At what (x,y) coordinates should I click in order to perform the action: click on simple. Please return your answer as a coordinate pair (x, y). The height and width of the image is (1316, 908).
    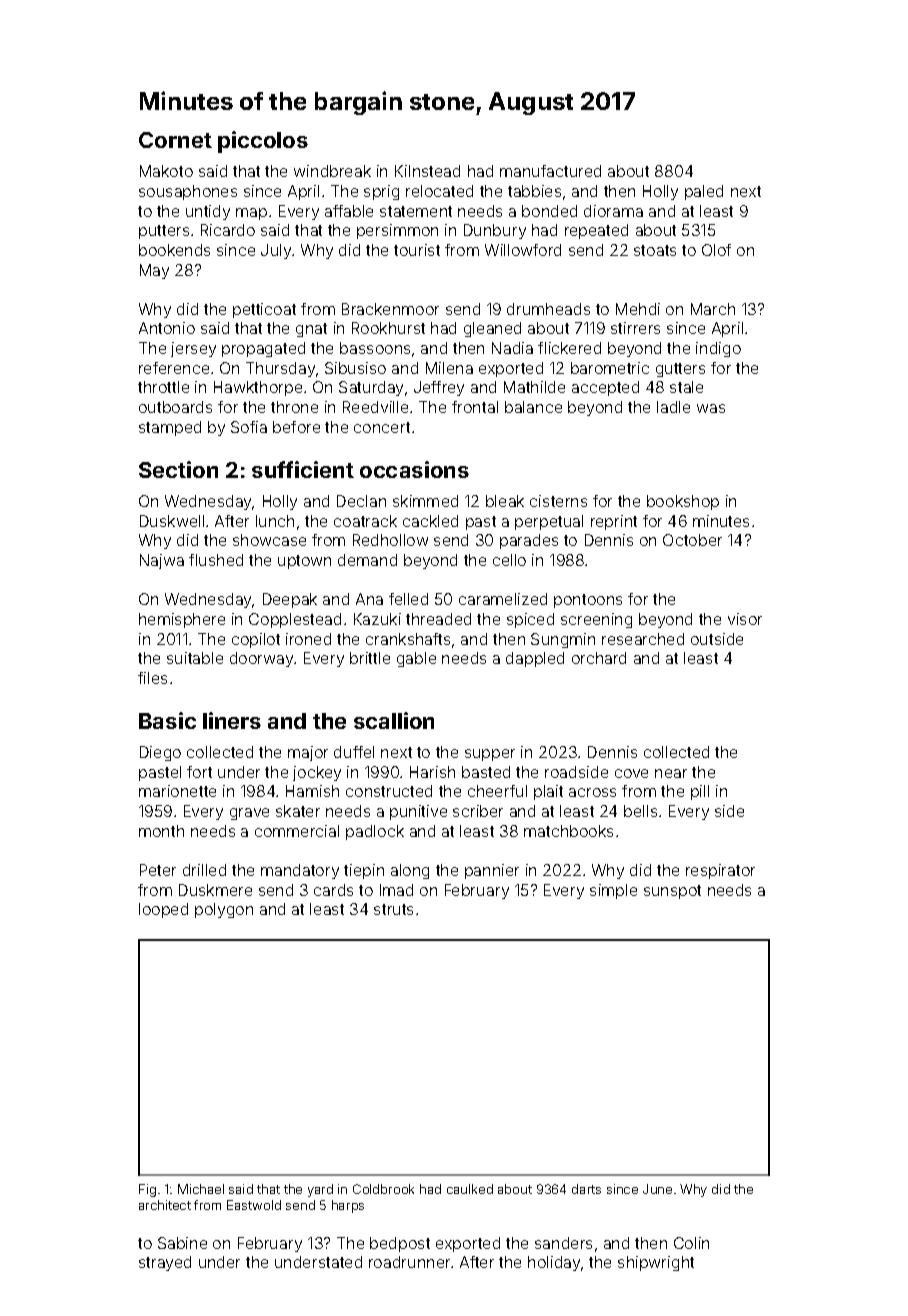
    Looking at the image, I should click on (613, 891).
